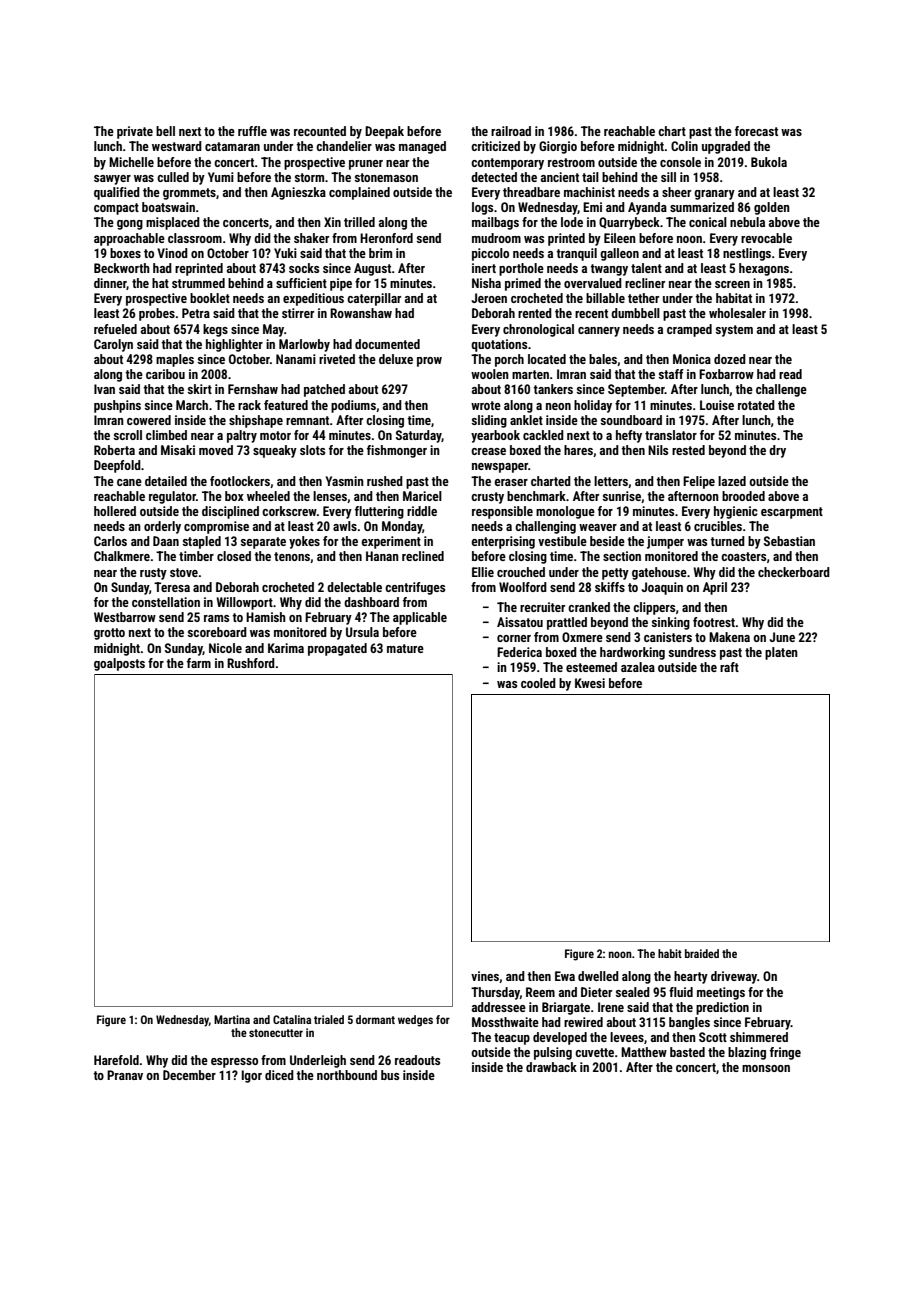  What do you see at coordinates (415, 1021) in the screenshot?
I see `wedges` at bounding box center [415, 1021].
